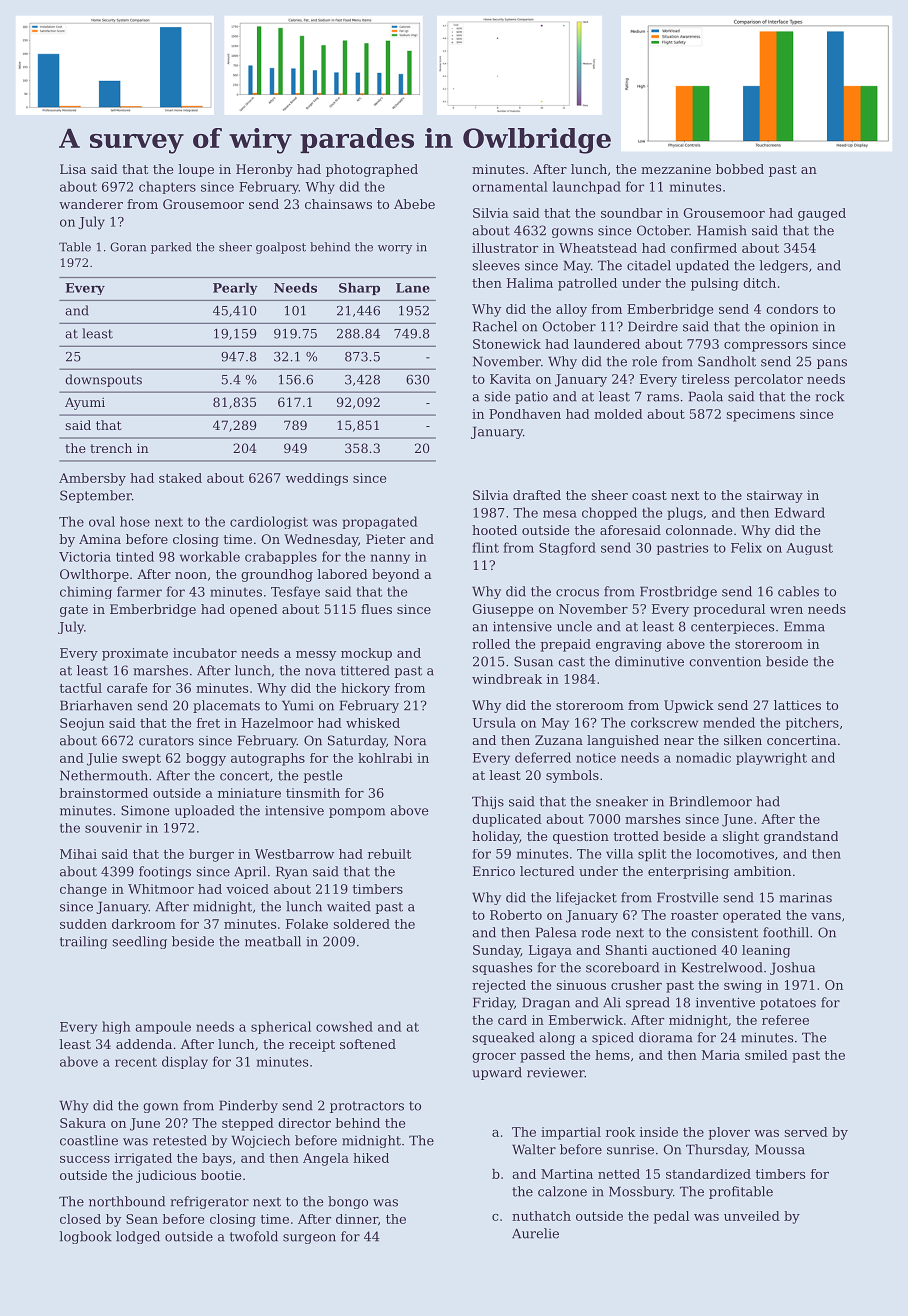 The width and height of the page is (908, 1316). I want to click on logbook, so click(85, 1237).
